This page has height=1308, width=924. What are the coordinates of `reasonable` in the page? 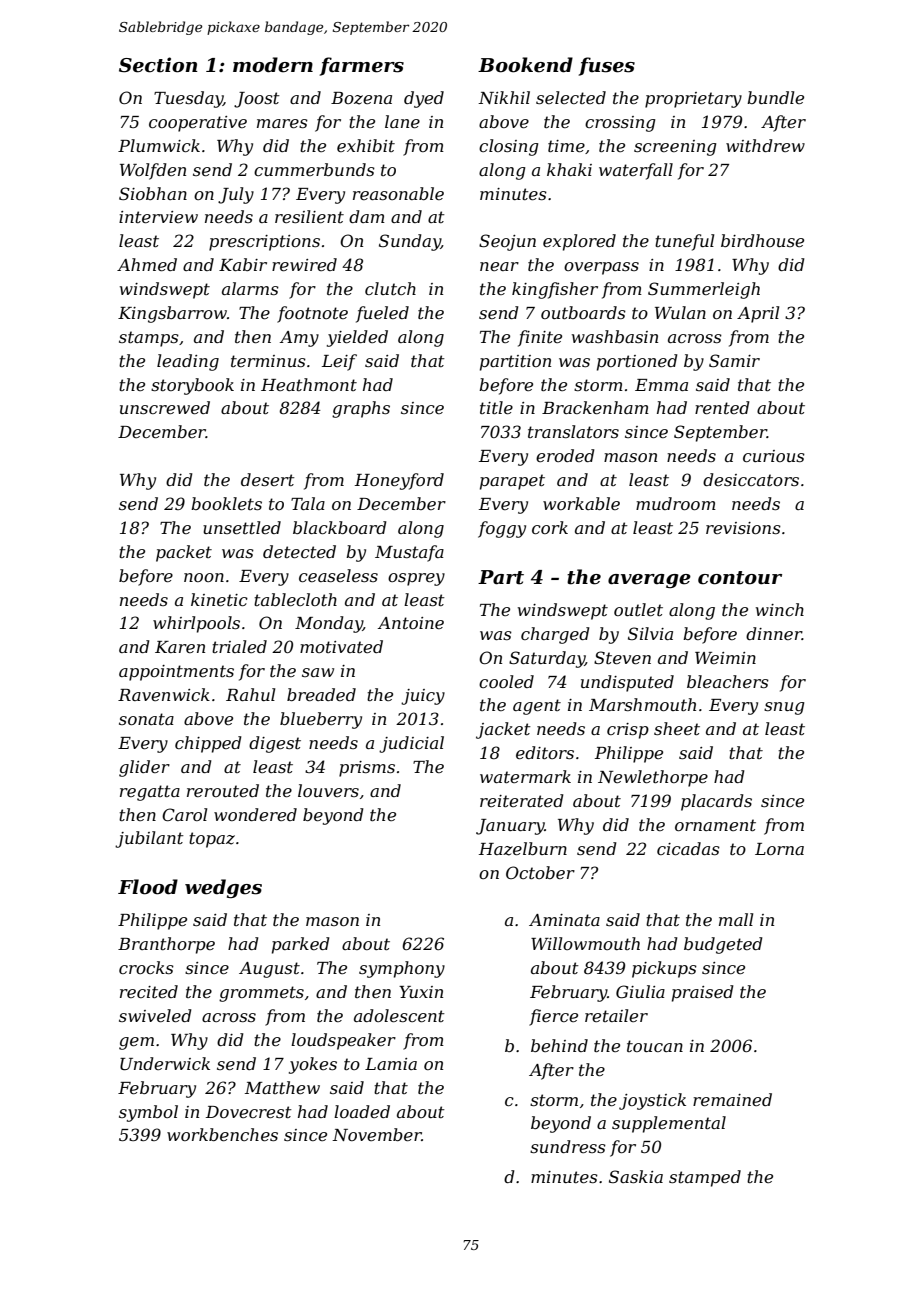 It's located at (398, 193).
